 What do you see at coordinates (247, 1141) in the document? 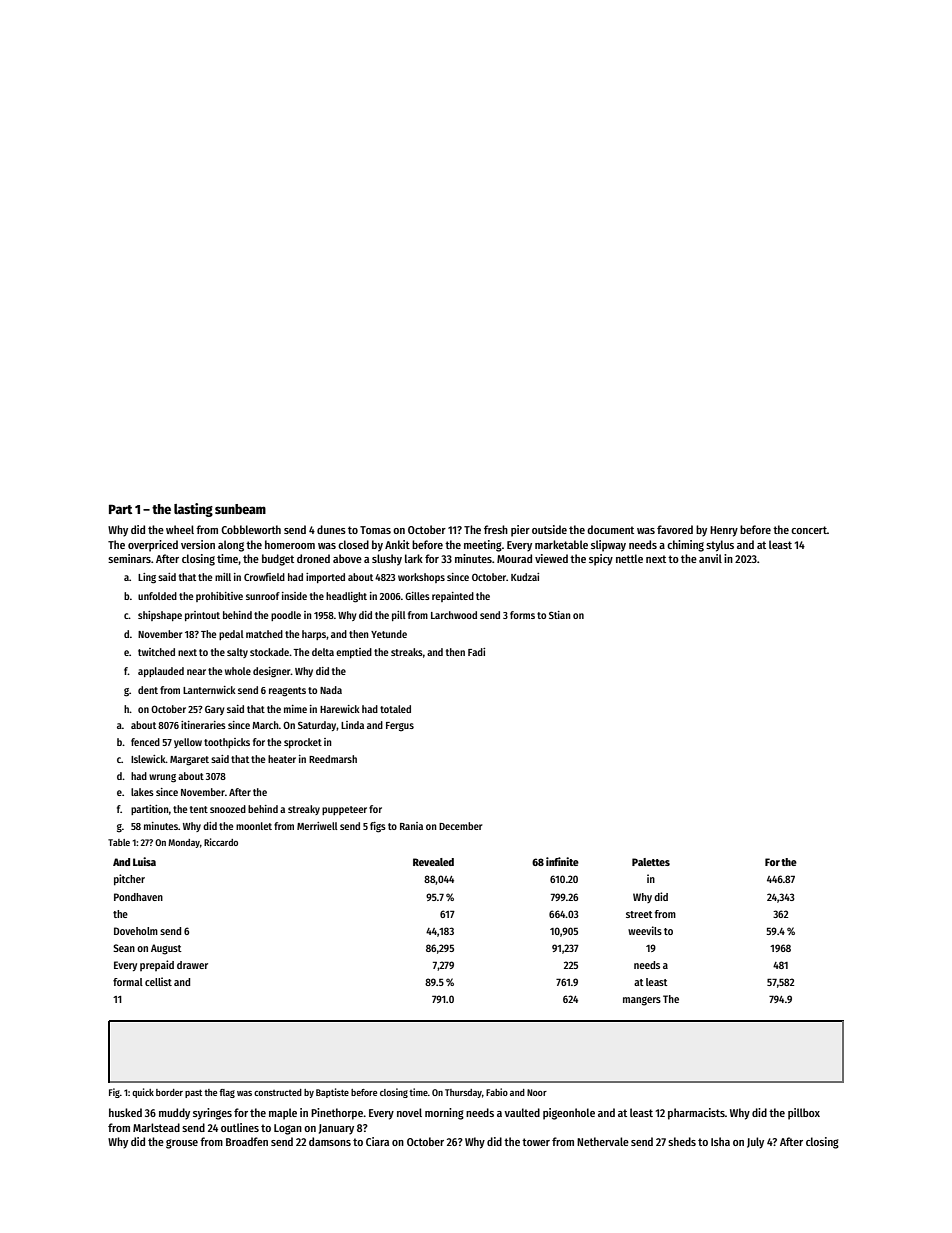
I see `Broadfen` at bounding box center [247, 1141].
